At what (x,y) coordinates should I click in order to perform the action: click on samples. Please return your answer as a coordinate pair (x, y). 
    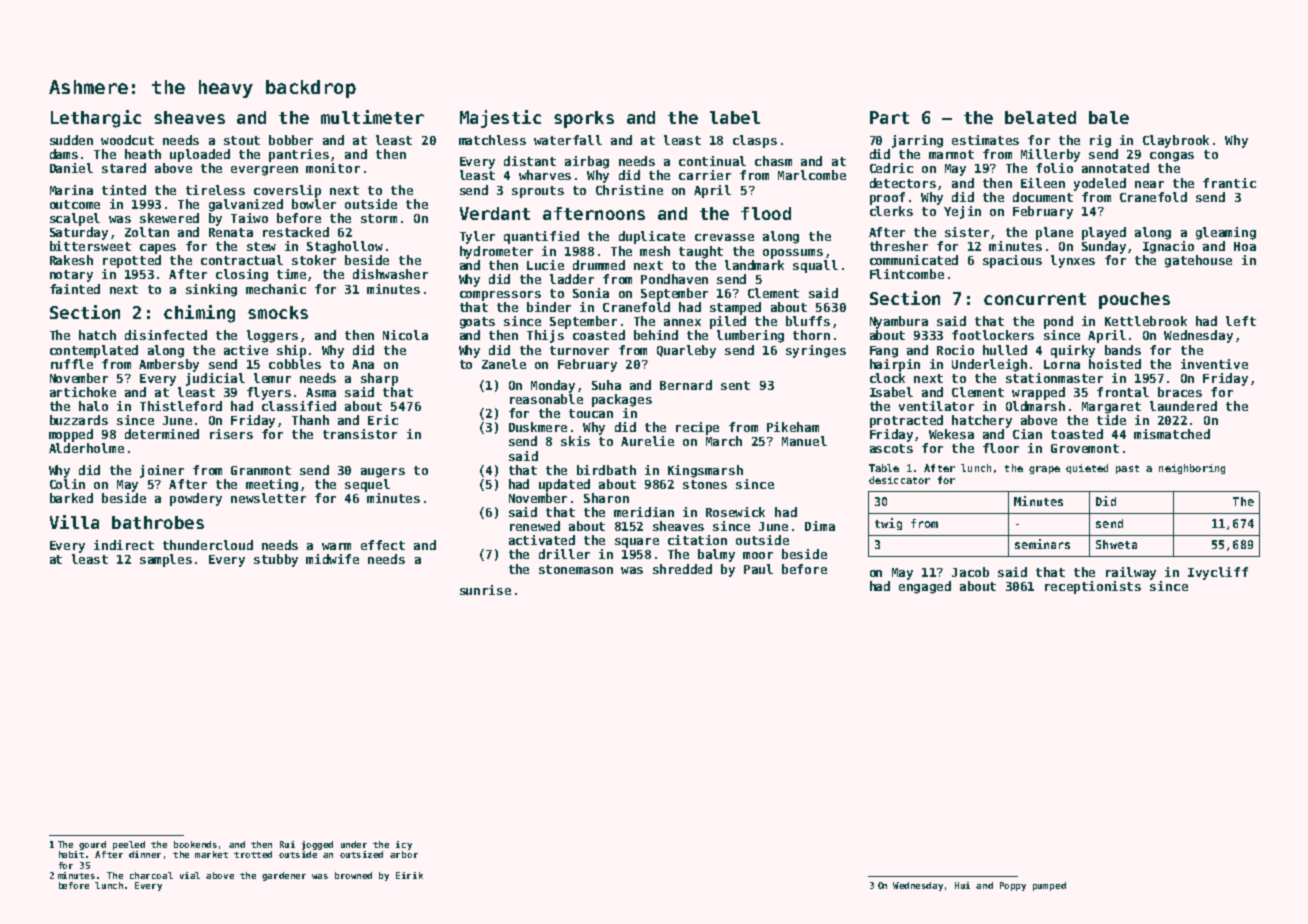
    Looking at the image, I should click on (166, 560).
